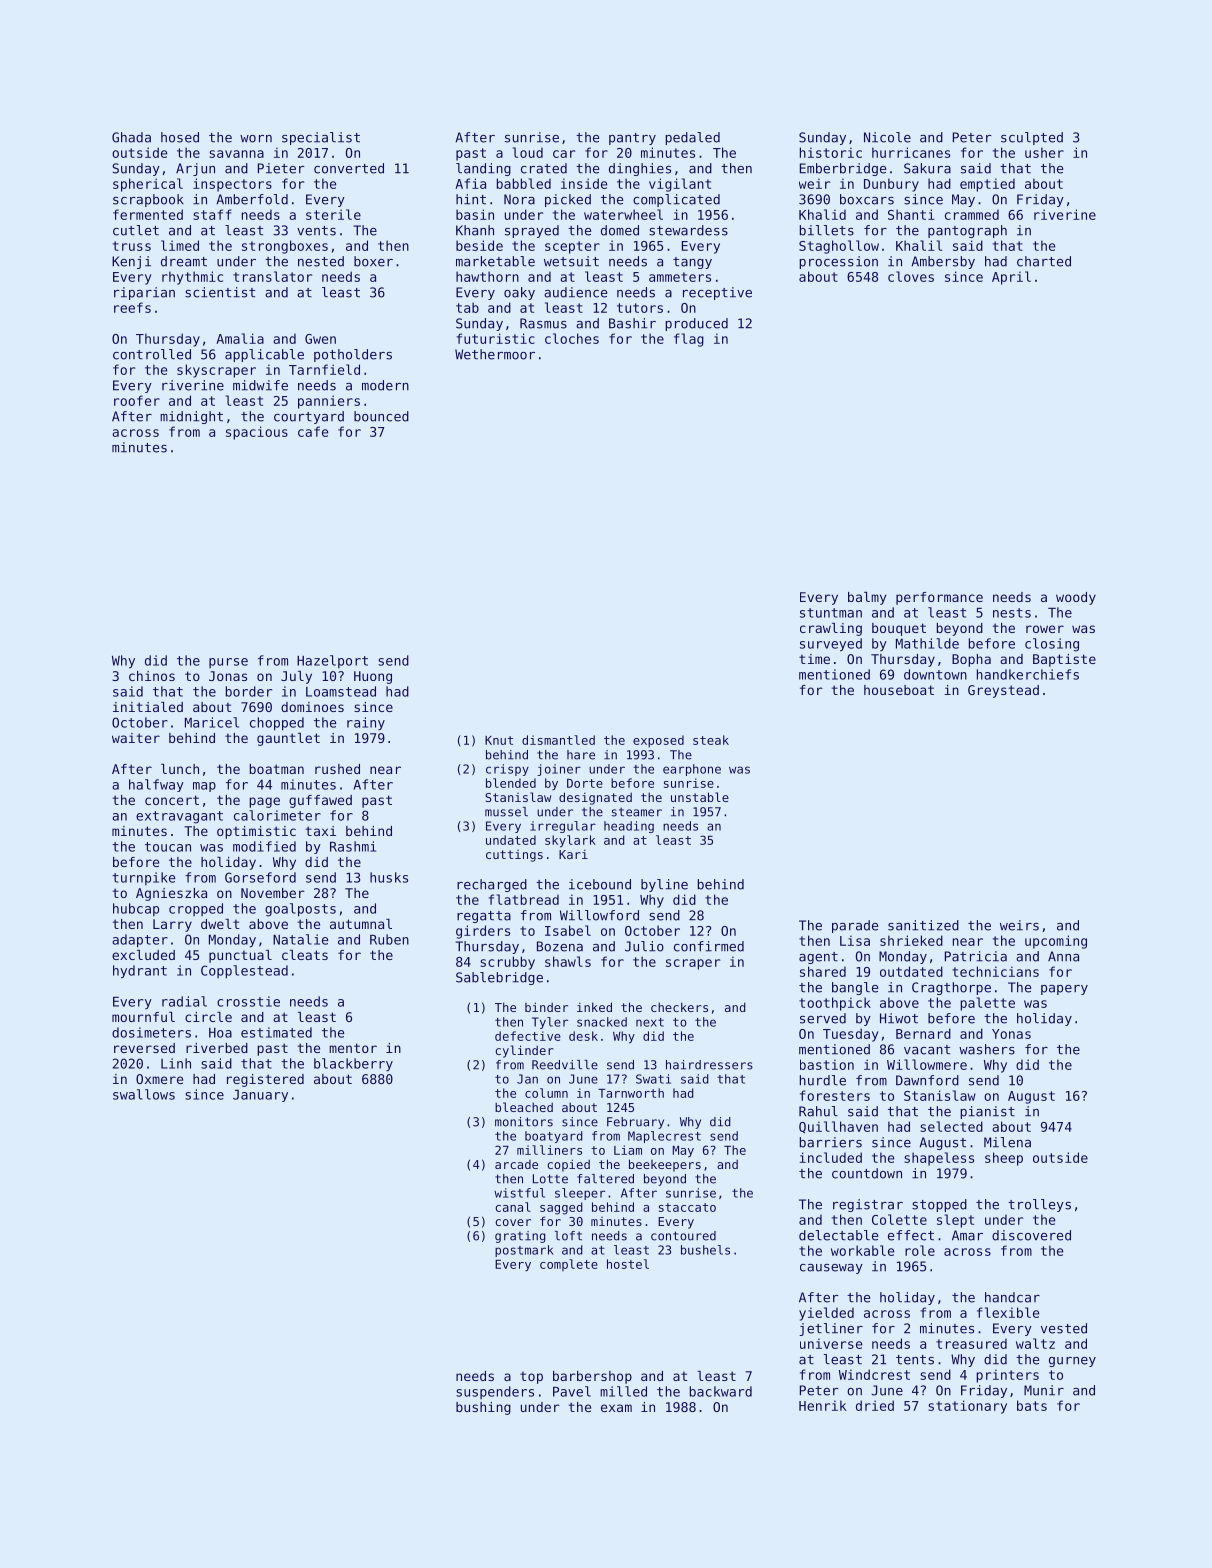 This page has width=1212, height=1568. I want to click on estimated, so click(276, 1032).
